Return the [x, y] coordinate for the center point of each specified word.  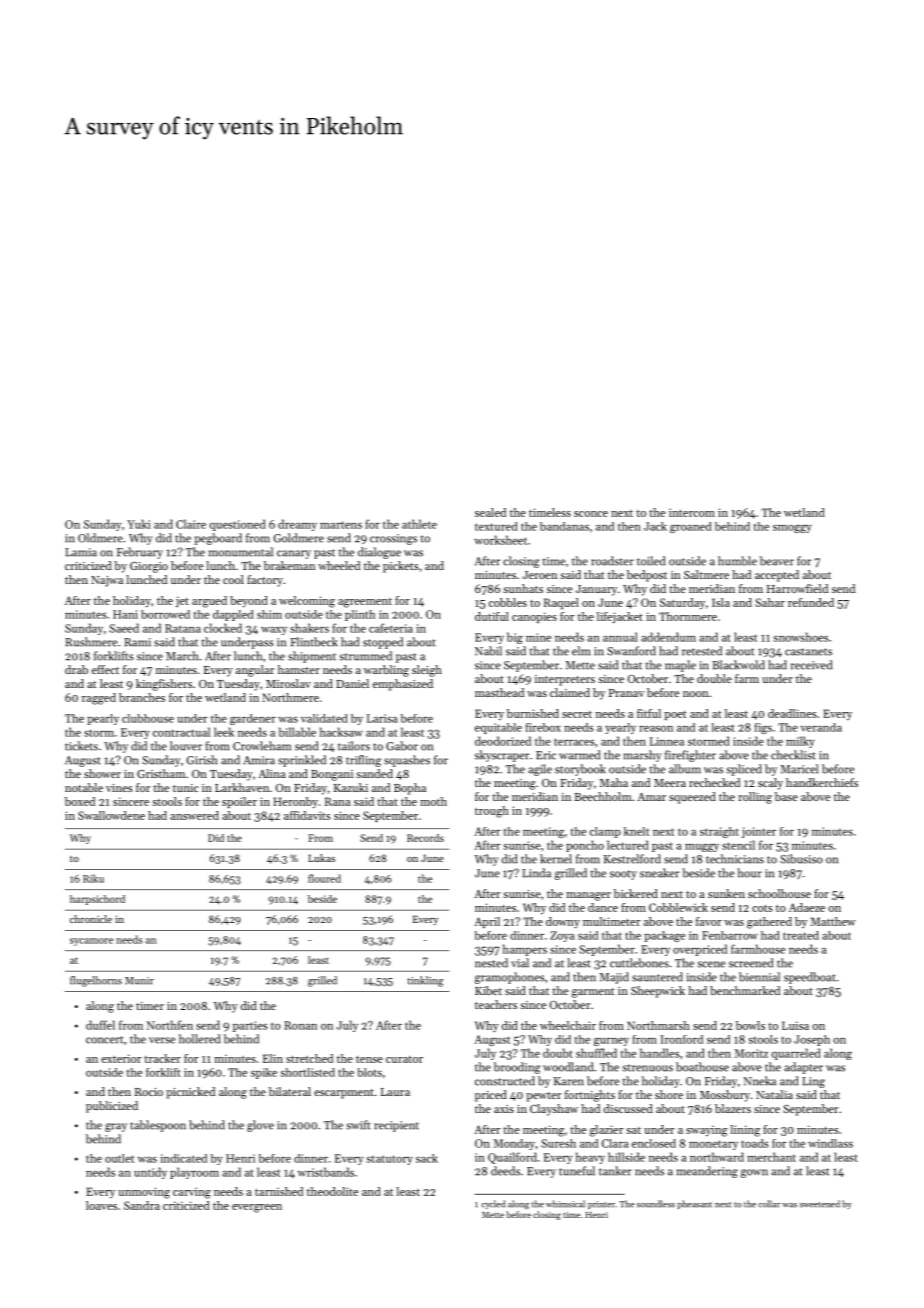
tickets [81, 746]
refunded [811, 602]
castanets [808, 652]
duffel [100, 1025]
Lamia [81, 552]
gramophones [510, 978]
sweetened [820, 1204]
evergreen [257, 1208]
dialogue [379, 553]
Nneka [760, 1081]
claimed [570, 692]
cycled [493, 1204]
